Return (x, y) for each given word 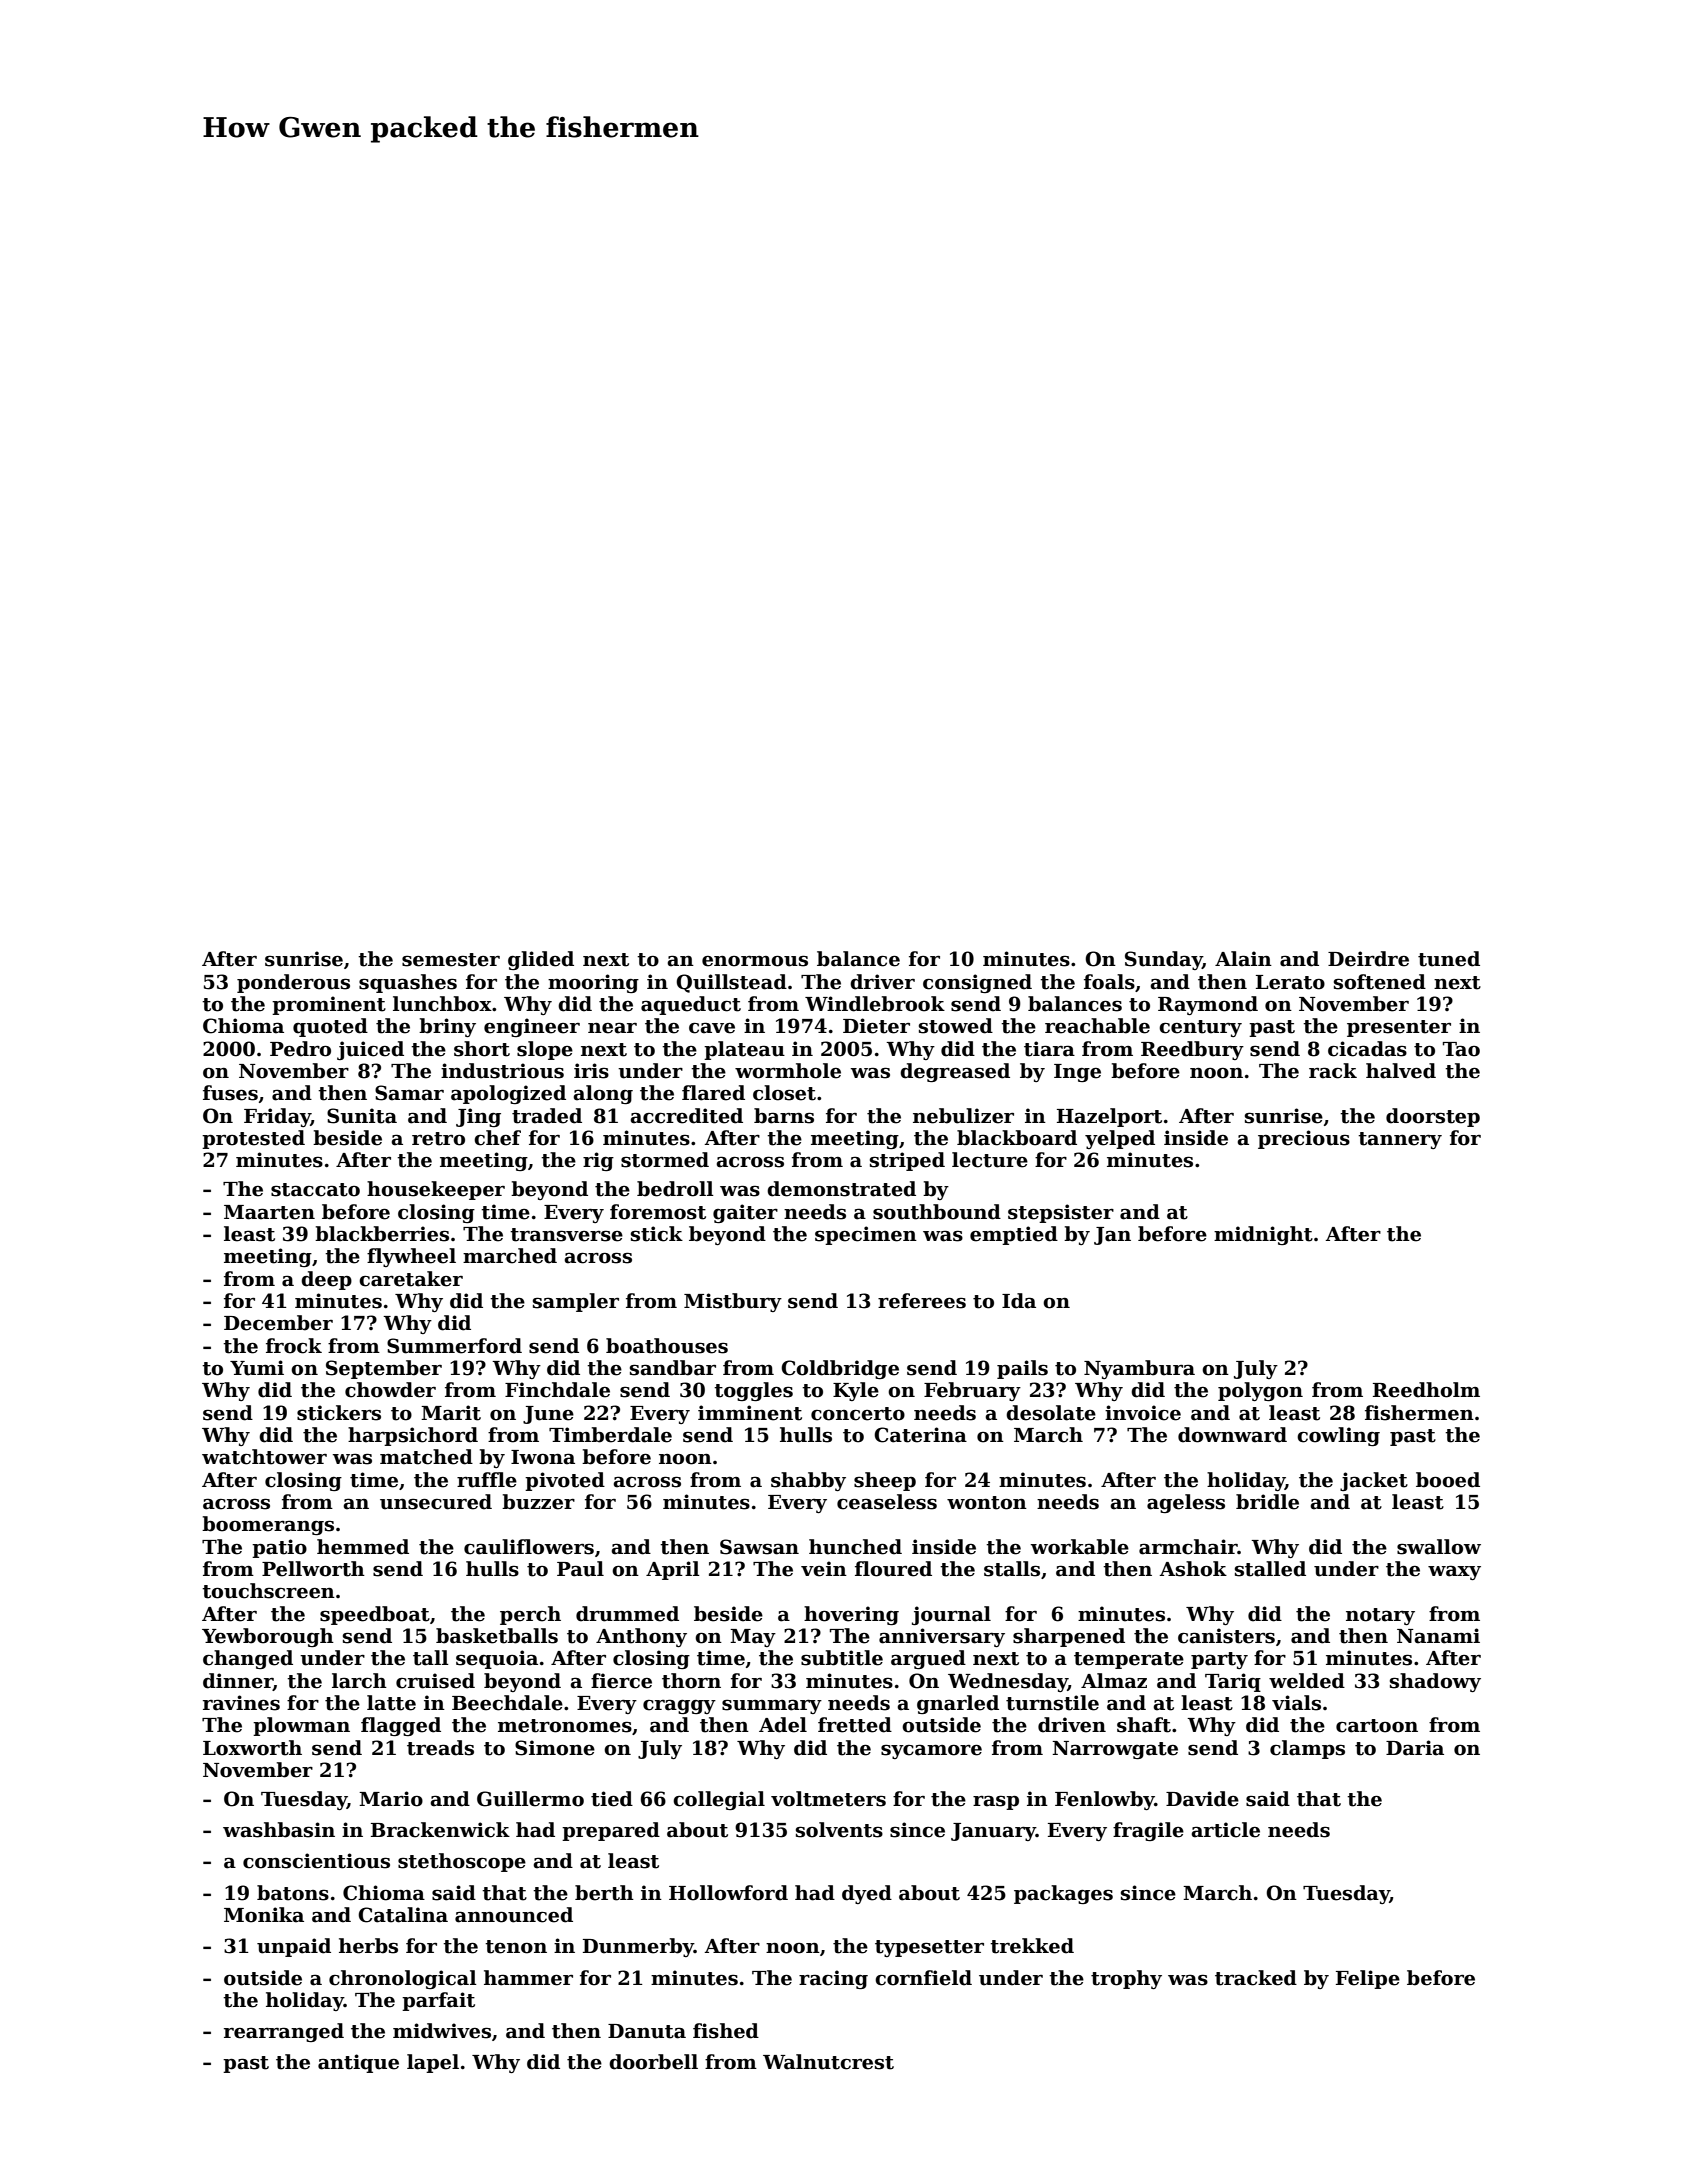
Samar (409, 1093)
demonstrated (841, 1189)
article (1225, 1830)
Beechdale (507, 1703)
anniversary (942, 1637)
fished (726, 2031)
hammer (528, 1978)
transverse (566, 1235)
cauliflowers (529, 1547)
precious (1304, 1139)
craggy (679, 1707)
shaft (1144, 1725)
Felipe (1368, 1979)
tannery (1400, 1140)
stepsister (1061, 1213)
